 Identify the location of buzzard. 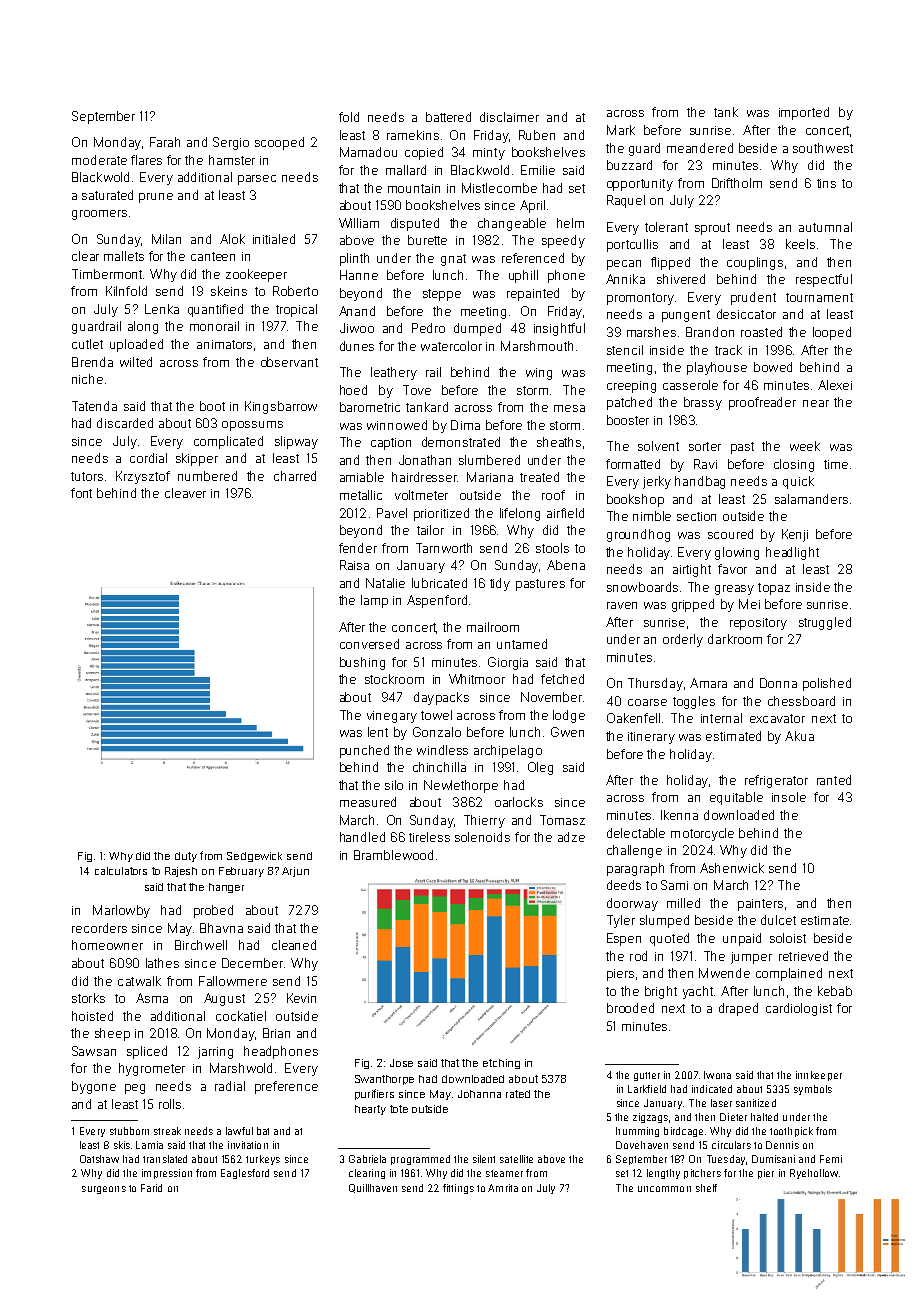
(629, 165).
